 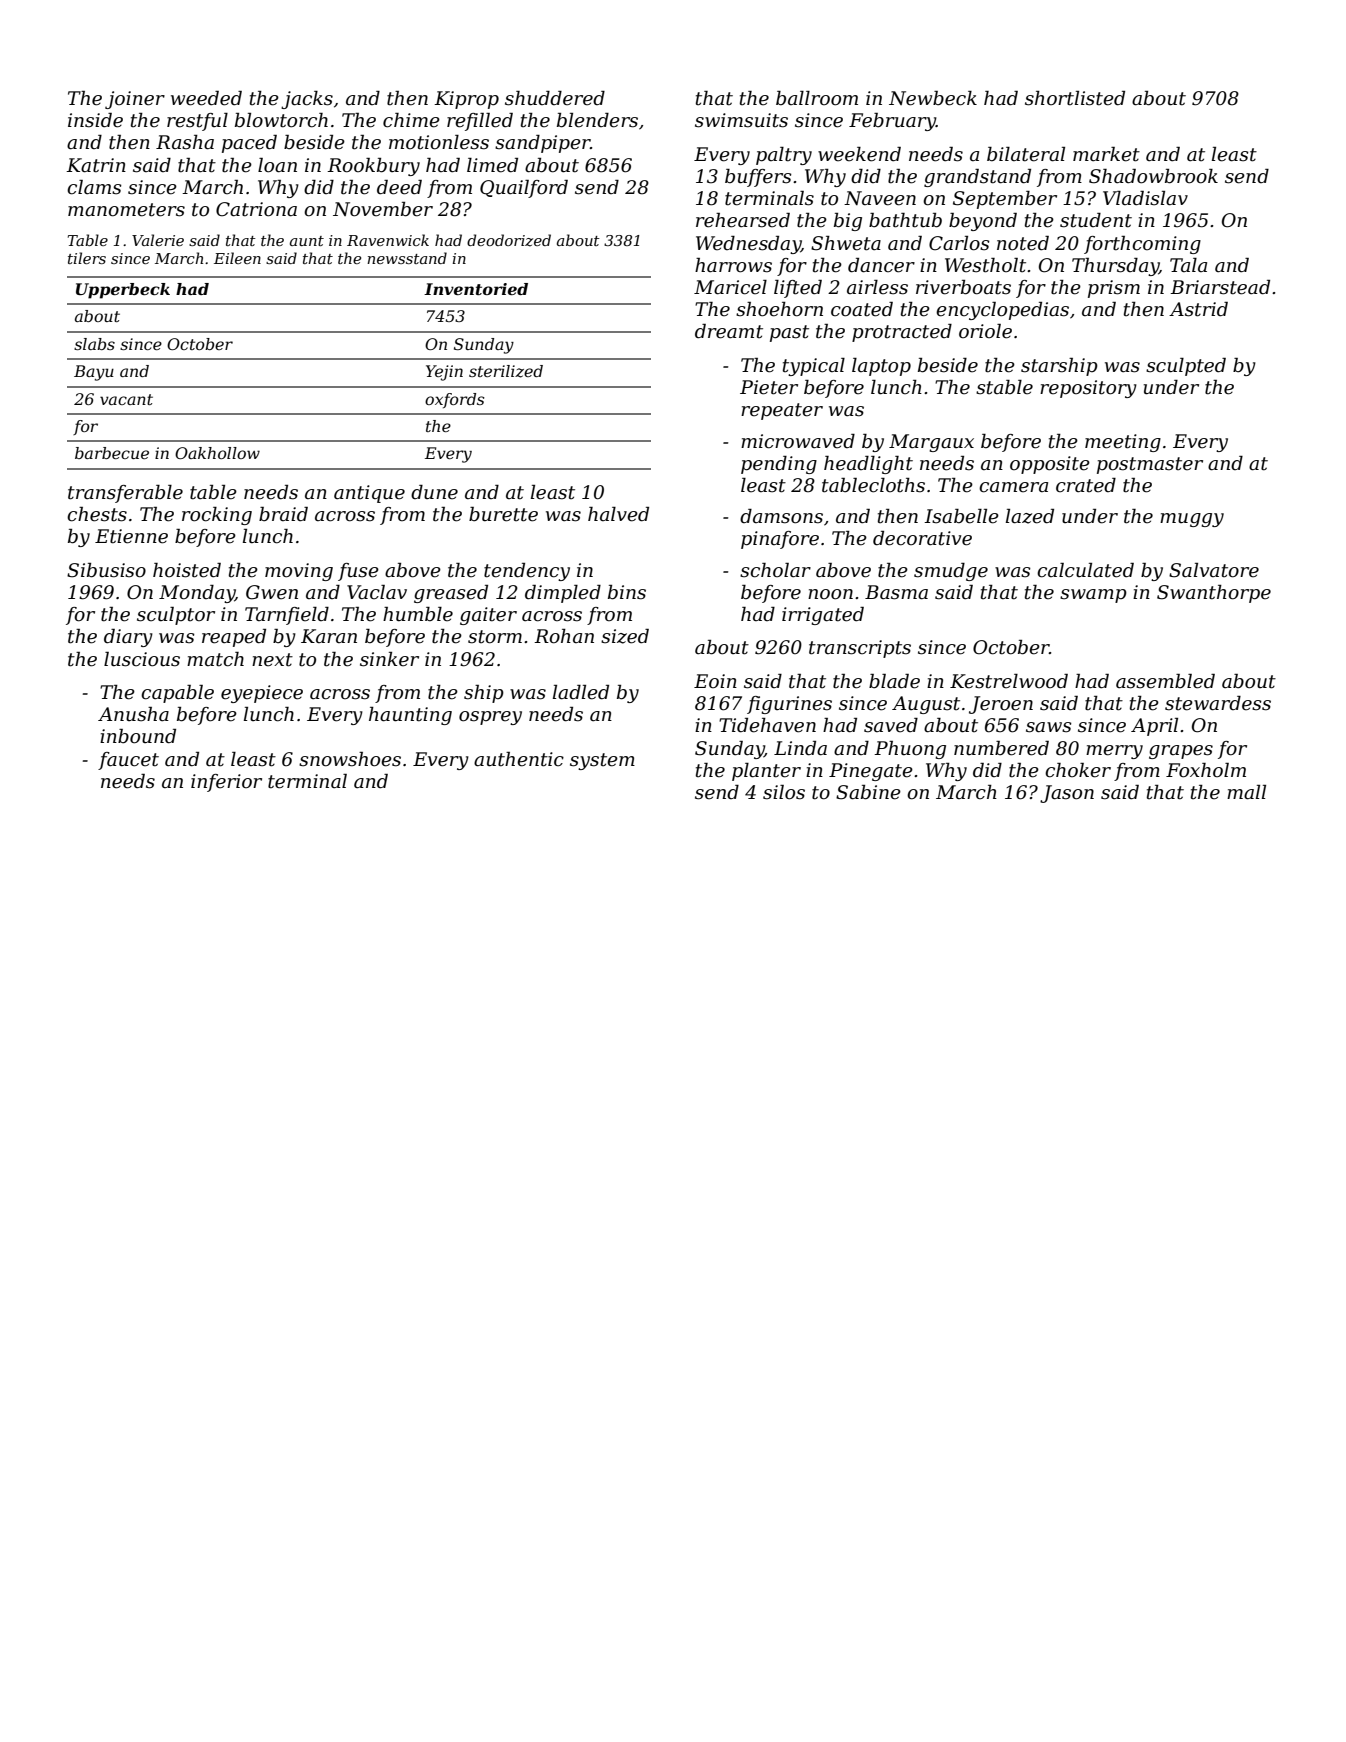 I want to click on shortlisted, so click(x=1075, y=98).
